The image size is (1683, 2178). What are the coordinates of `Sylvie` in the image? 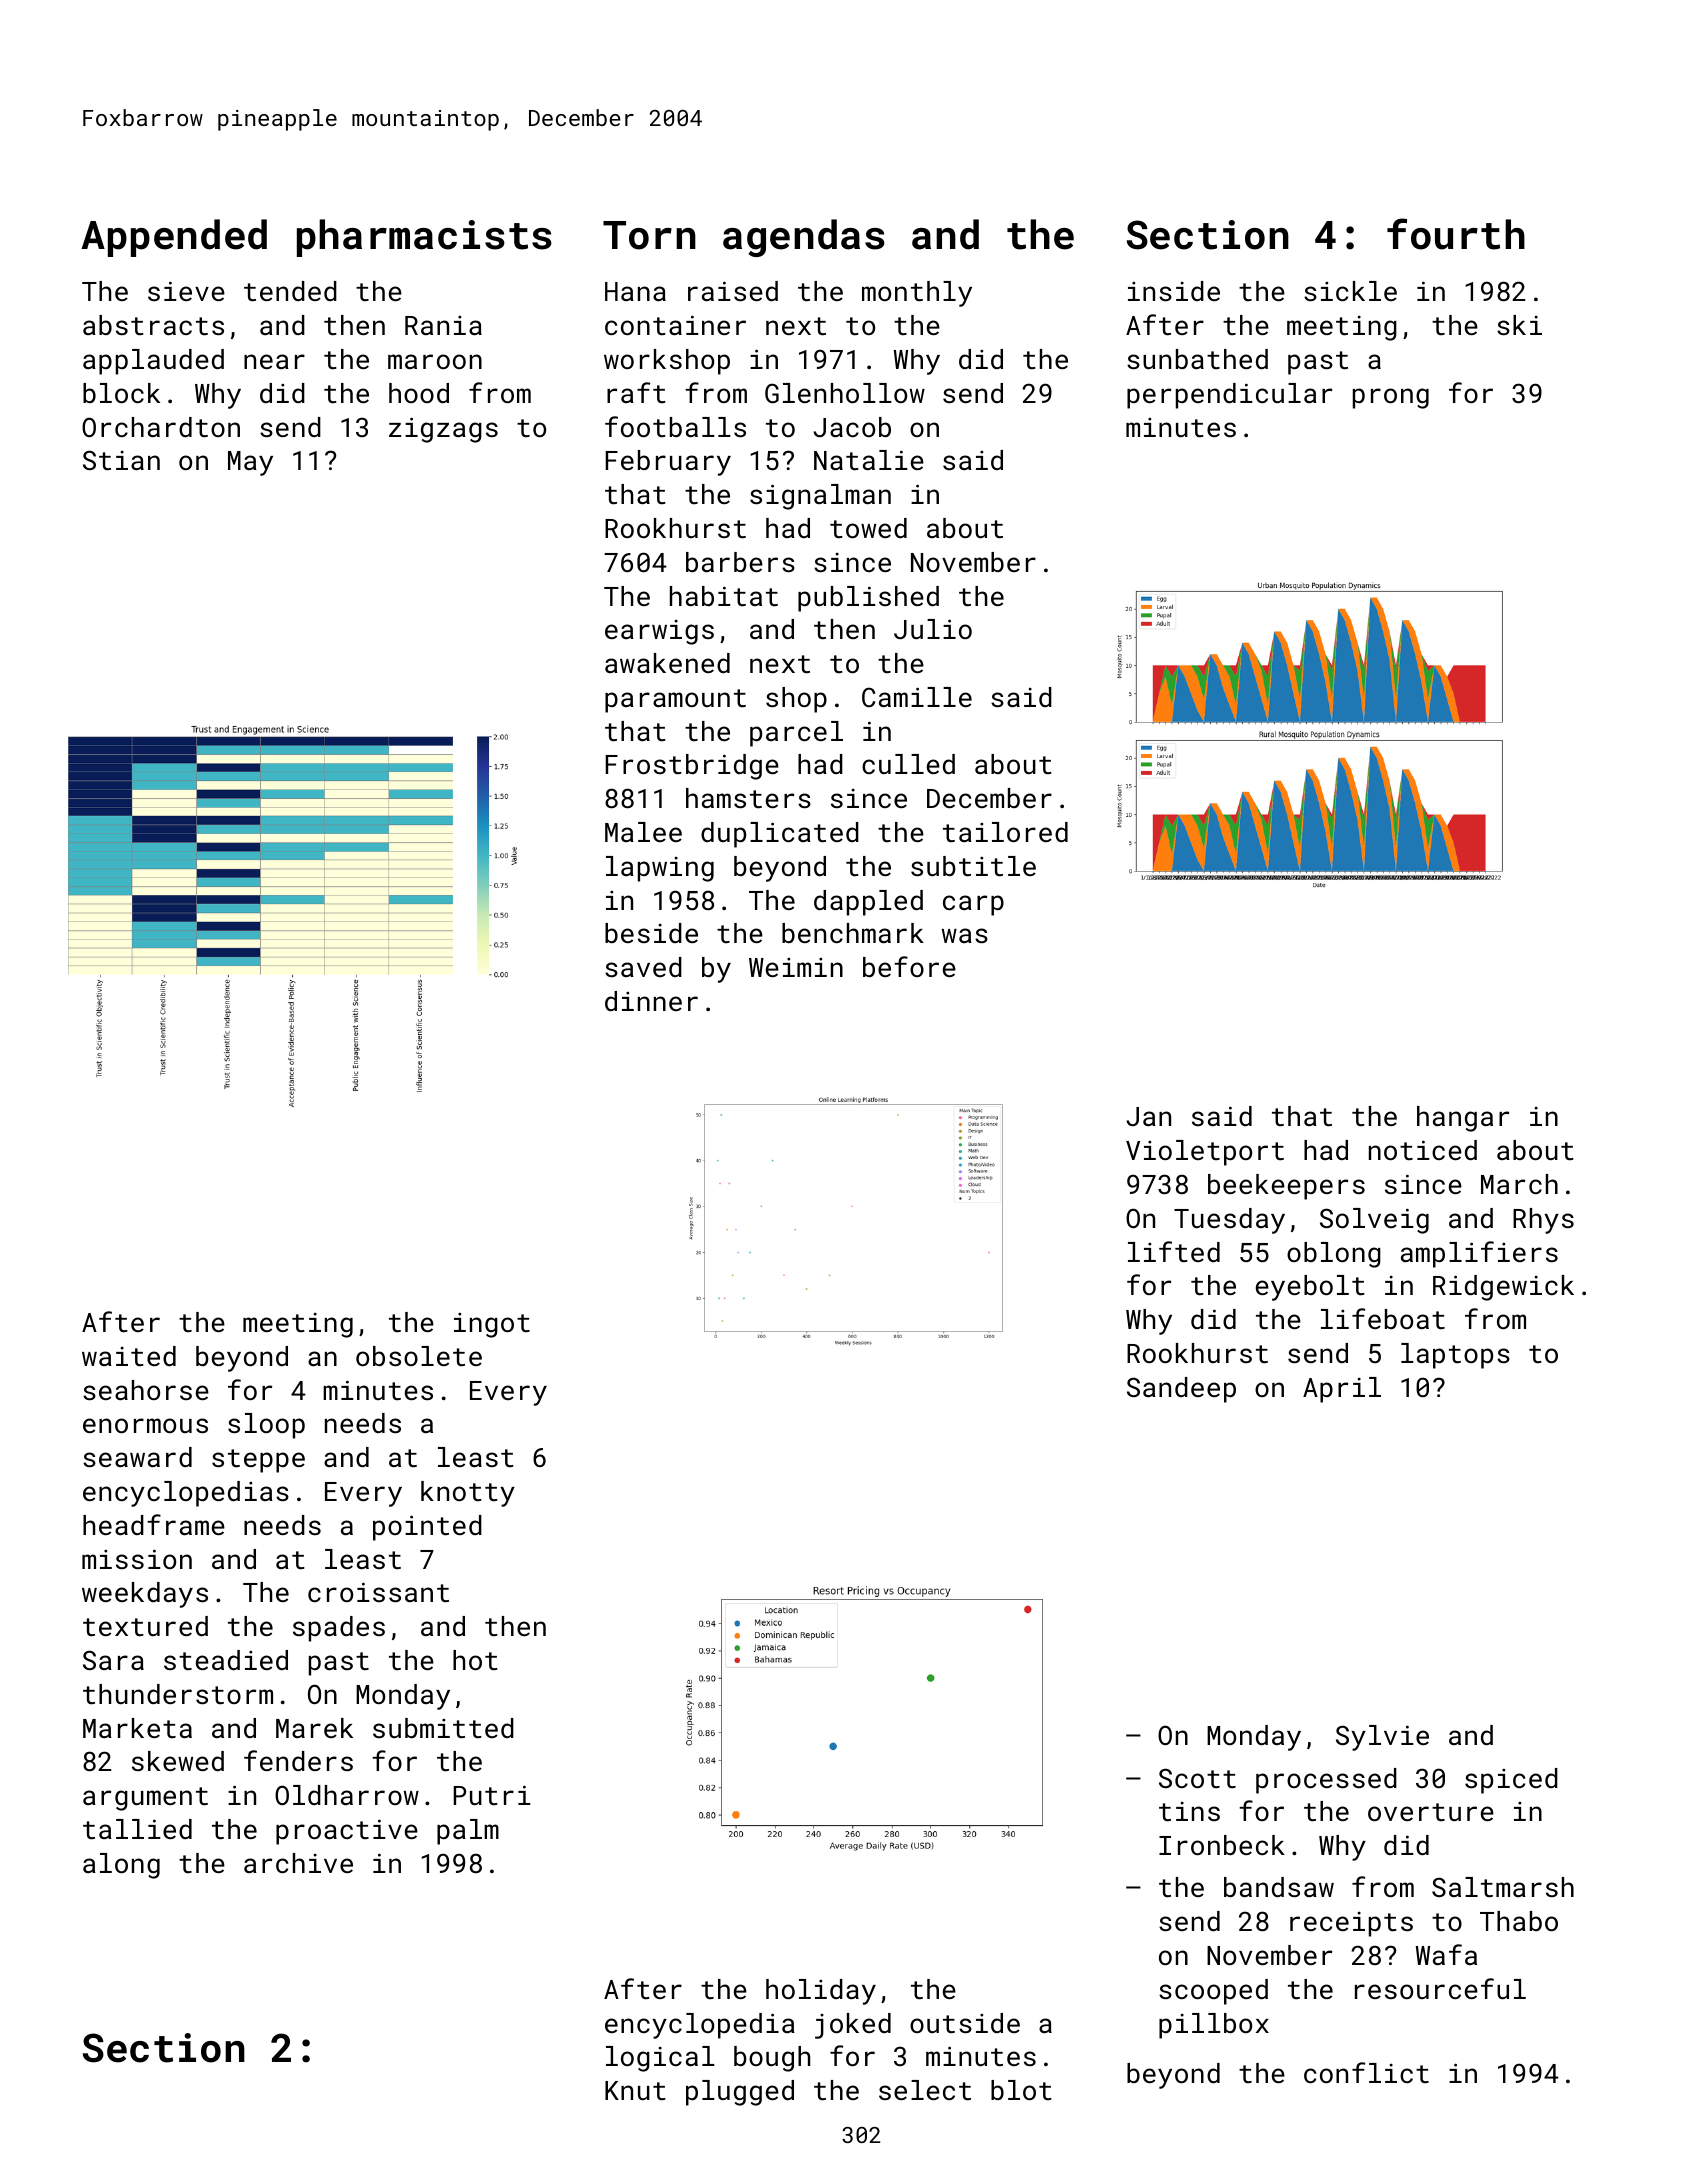 It's located at (1382, 1738).
